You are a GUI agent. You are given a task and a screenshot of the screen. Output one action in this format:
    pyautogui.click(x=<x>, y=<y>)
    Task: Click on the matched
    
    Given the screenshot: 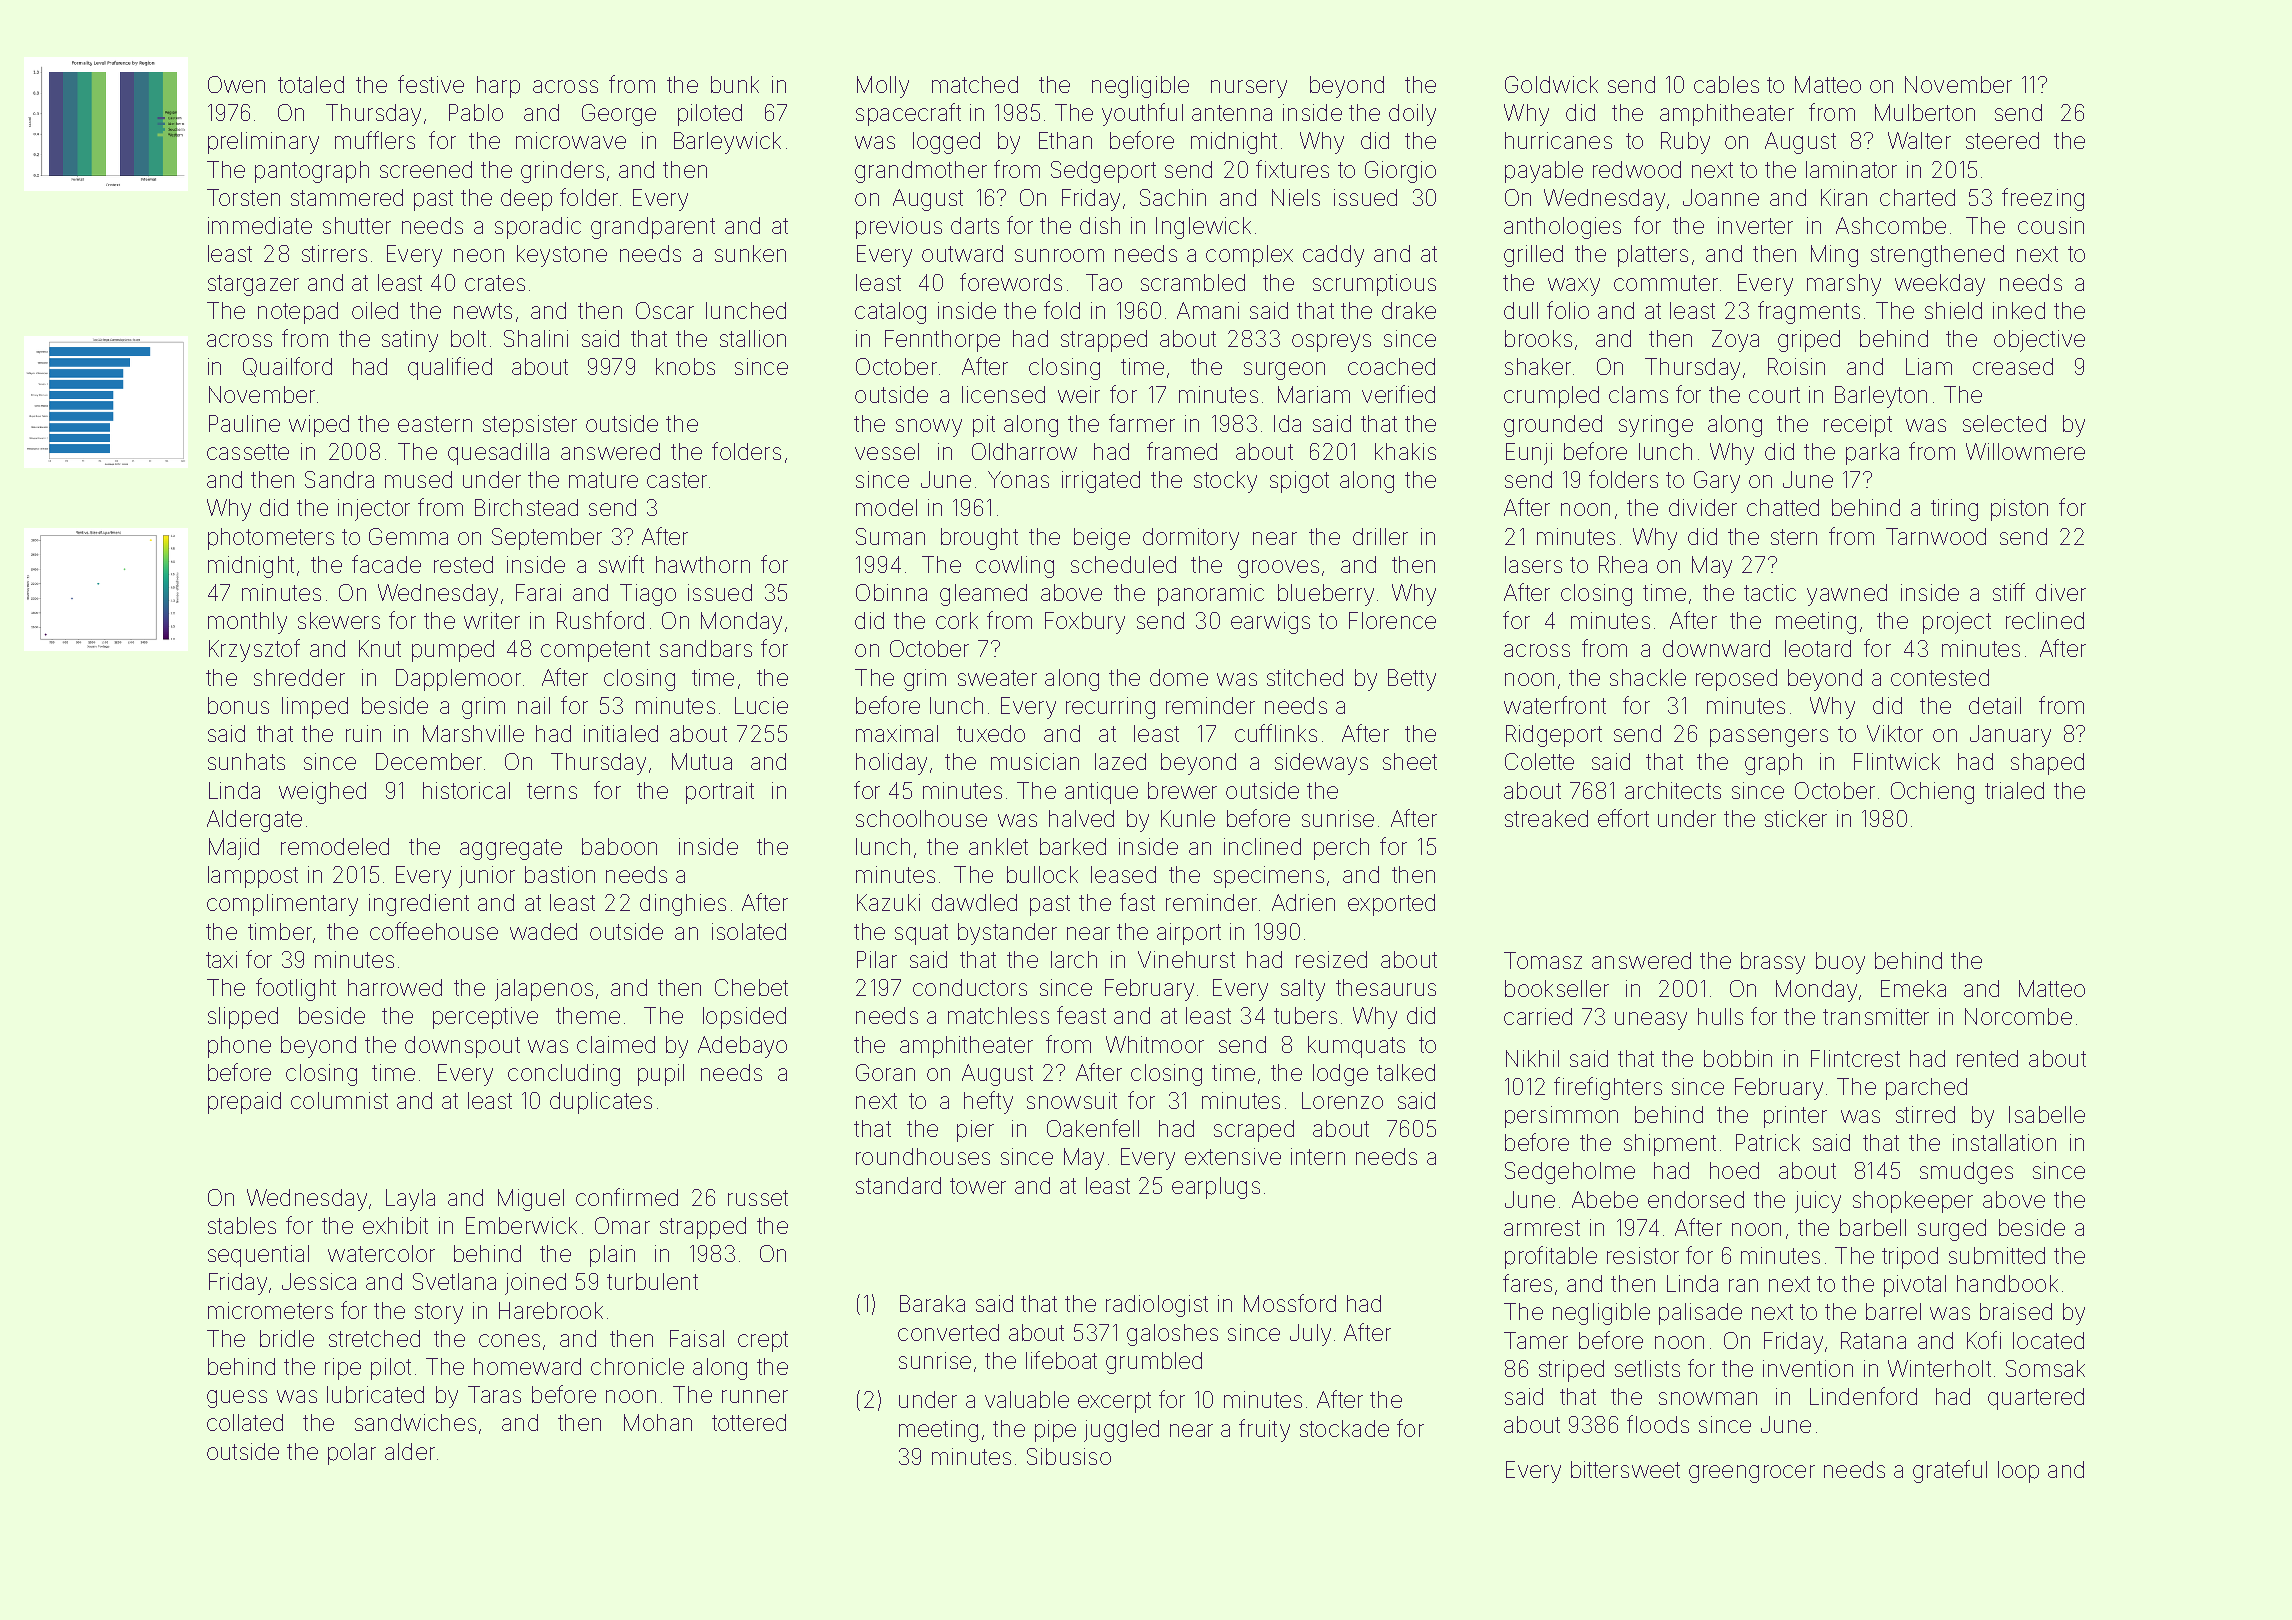 What is the action you would take?
    pyautogui.click(x=975, y=84)
